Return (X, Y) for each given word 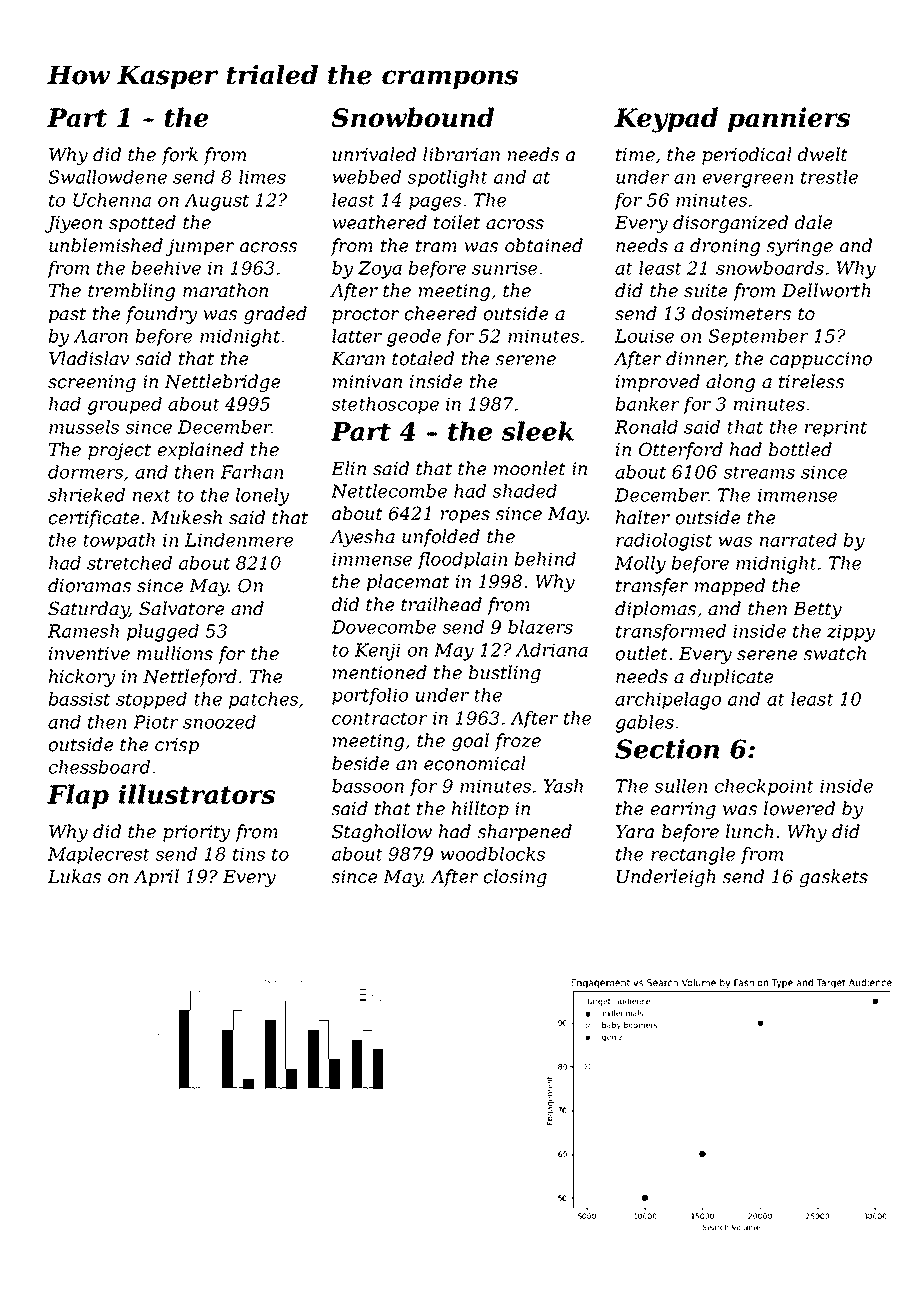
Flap (78, 796)
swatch (835, 653)
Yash (563, 786)
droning (725, 247)
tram (436, 246)
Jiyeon (73, 224)
